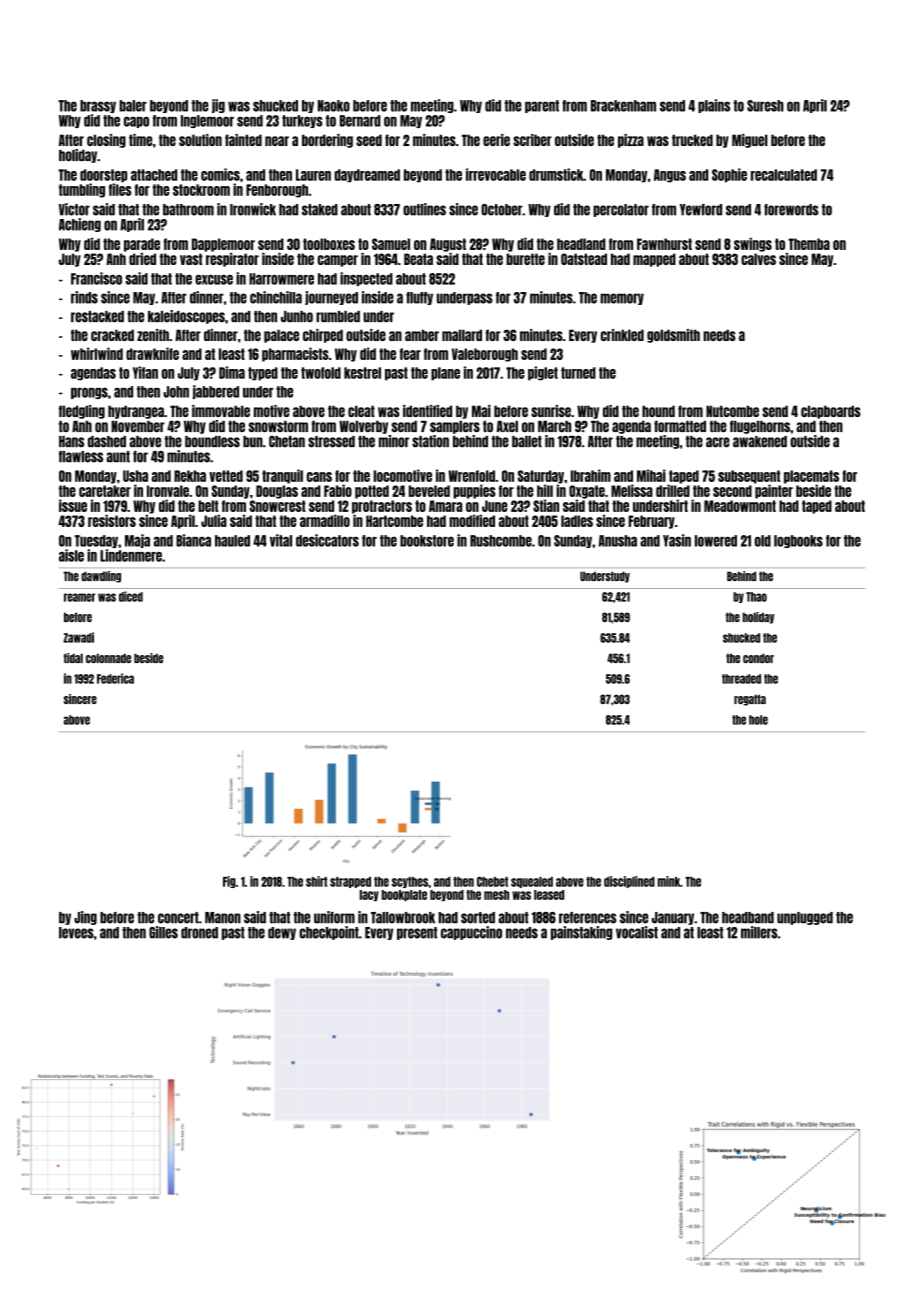  What do you see at coordinates (765, 106) in the document?
I see `Suresh` at bounding box center [765, 106].
